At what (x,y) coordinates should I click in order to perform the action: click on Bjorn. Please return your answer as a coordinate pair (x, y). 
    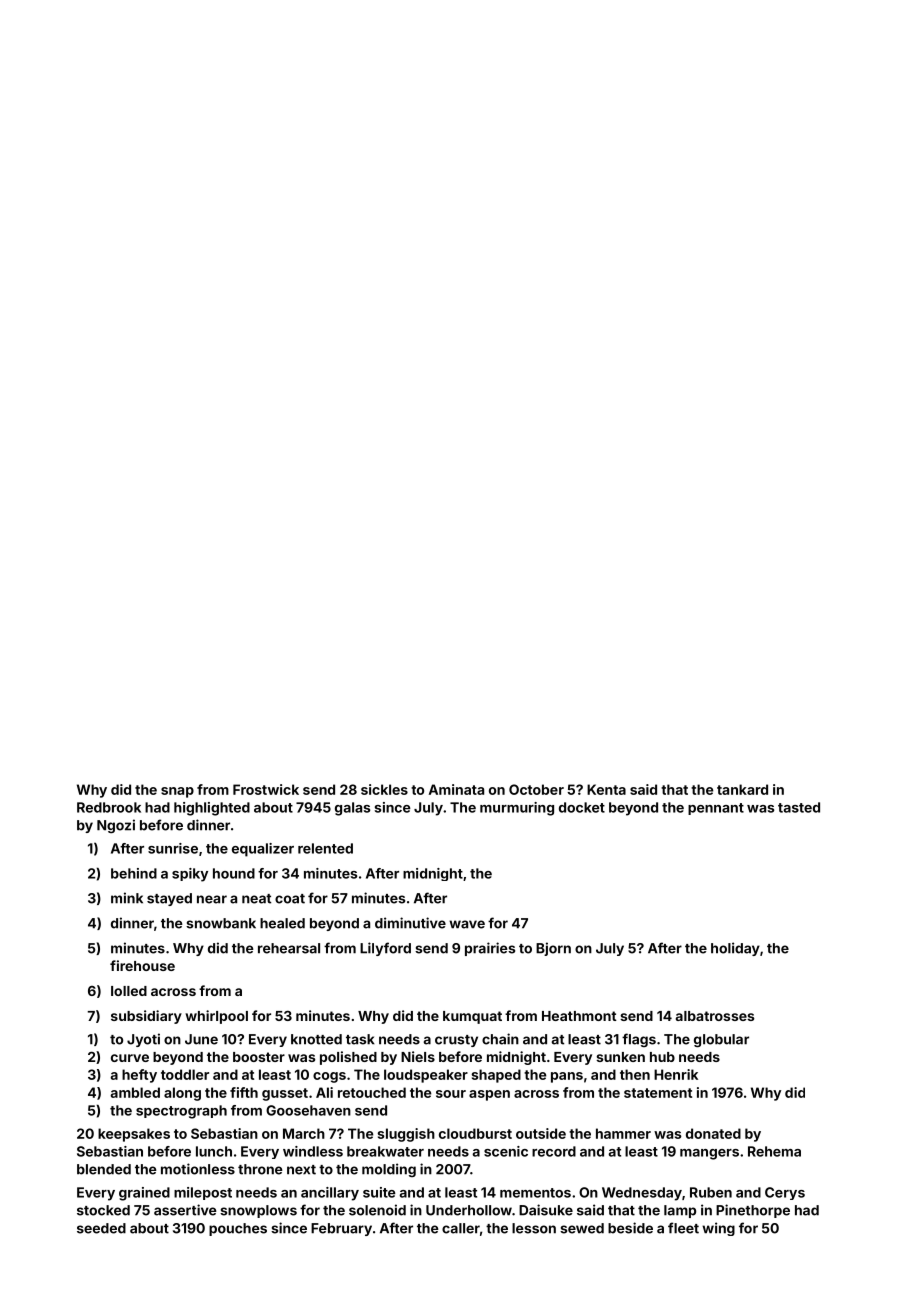
    Looking at the image, I should click on (553, 949).
